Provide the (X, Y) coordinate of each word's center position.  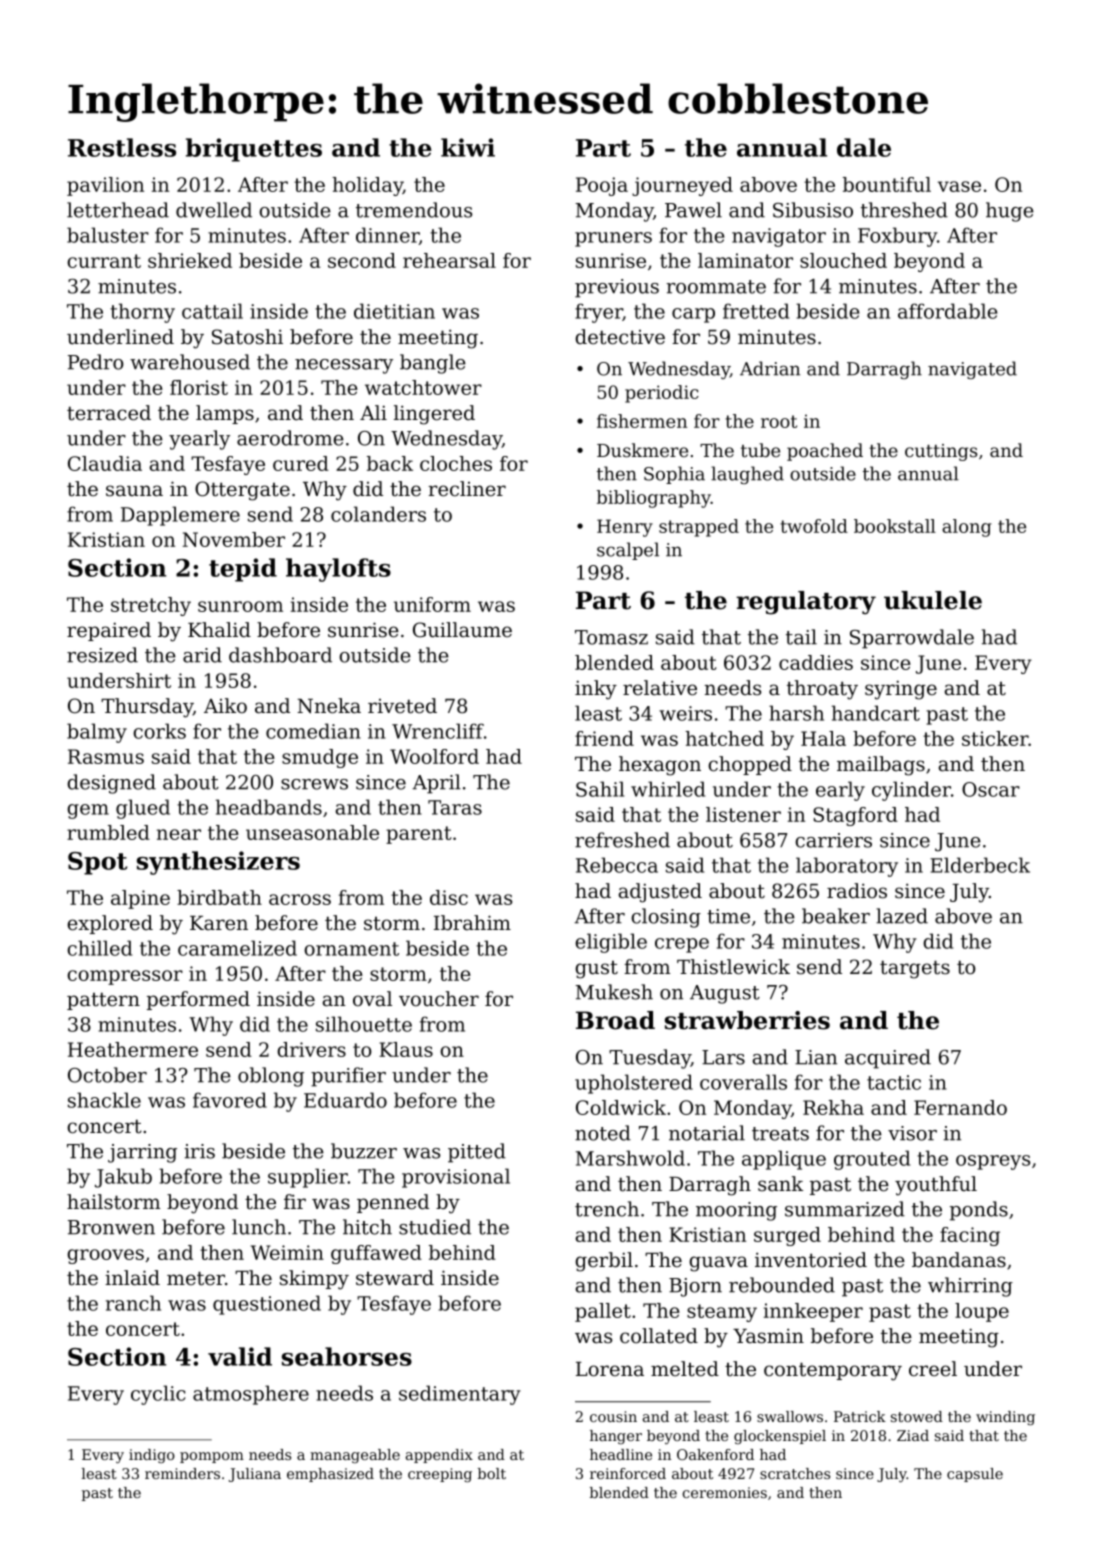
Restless (122, 147)
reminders (182, 1473)
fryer (599, 313)
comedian (313, 731)
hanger (616, 1437)
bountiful (887, 184)
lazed (902, 916)
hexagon (660, 766)
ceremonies (725, 1492)
